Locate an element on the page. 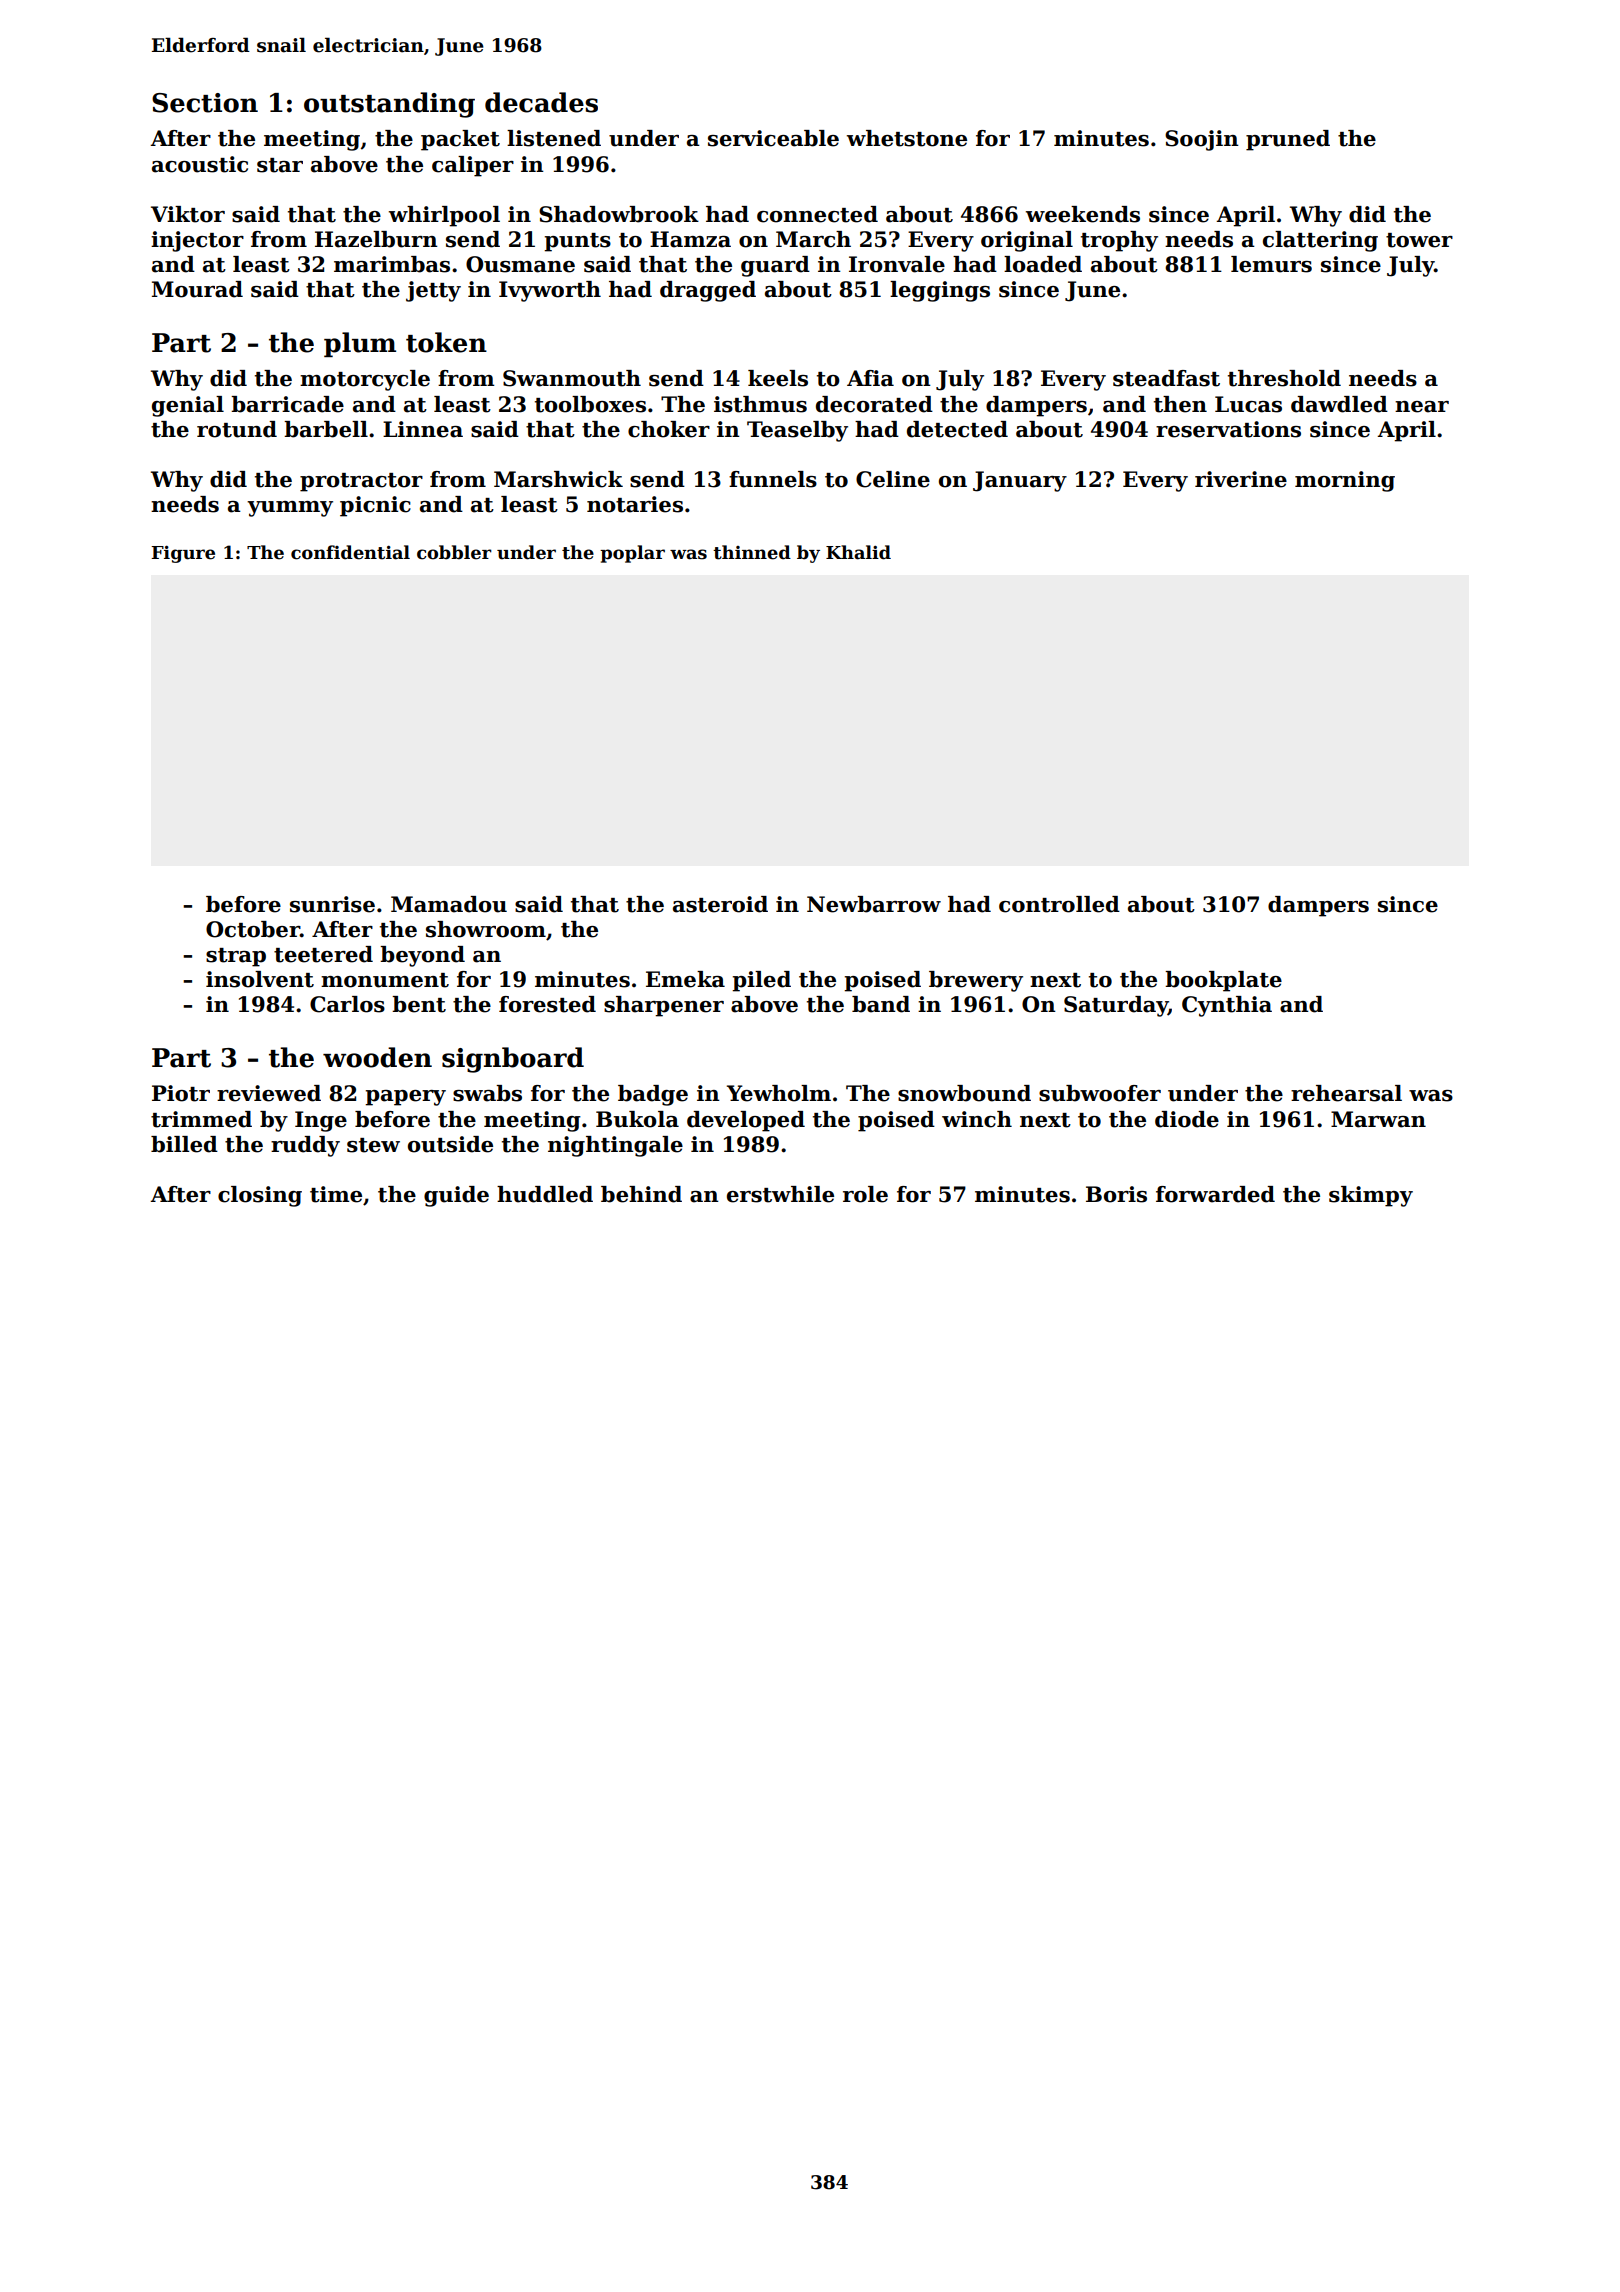  closing is located at coordinates (260, 1196).
